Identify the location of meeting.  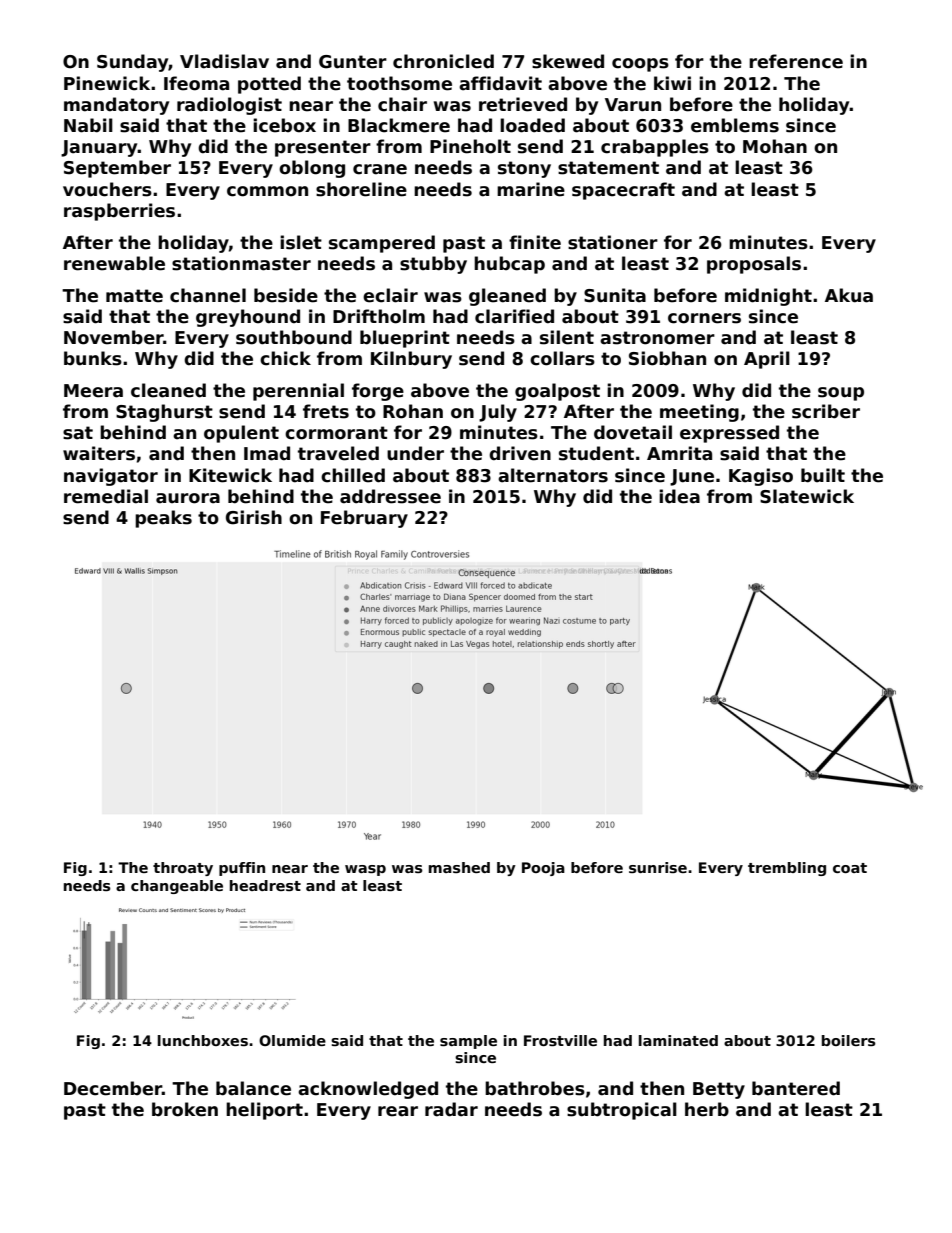
(699, 413).
